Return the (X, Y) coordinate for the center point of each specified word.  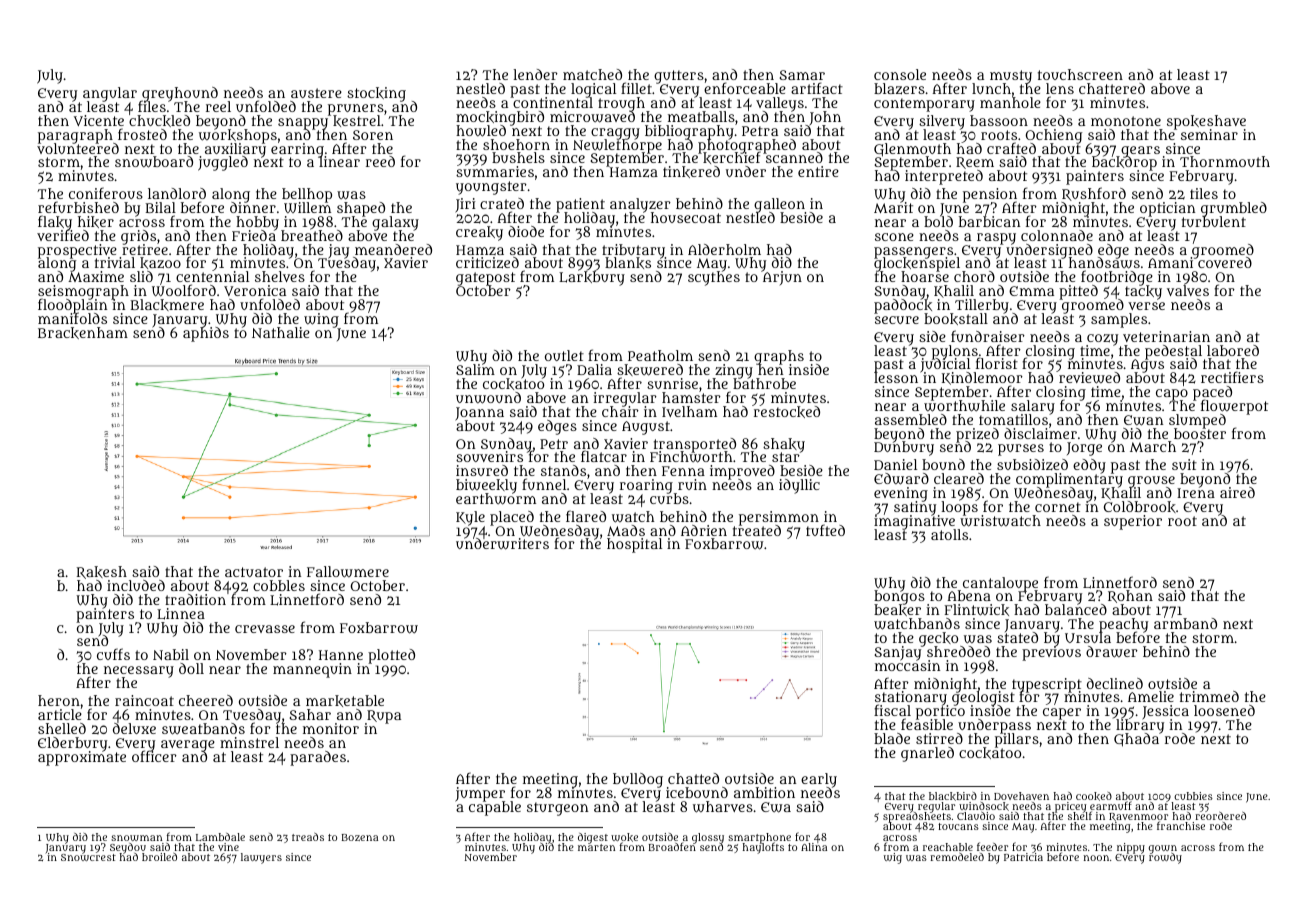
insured (482, 470)
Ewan (1144, 420)
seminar (1209, 135)
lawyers (261, 858)
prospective (77, 251)
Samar (802, 75)
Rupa (383, 717)
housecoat (686, 218)
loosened (1224, 710)
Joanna (479, 414)
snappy (303, 124)
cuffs (113, 654)
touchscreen (1080, 74)
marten (596, 847)
